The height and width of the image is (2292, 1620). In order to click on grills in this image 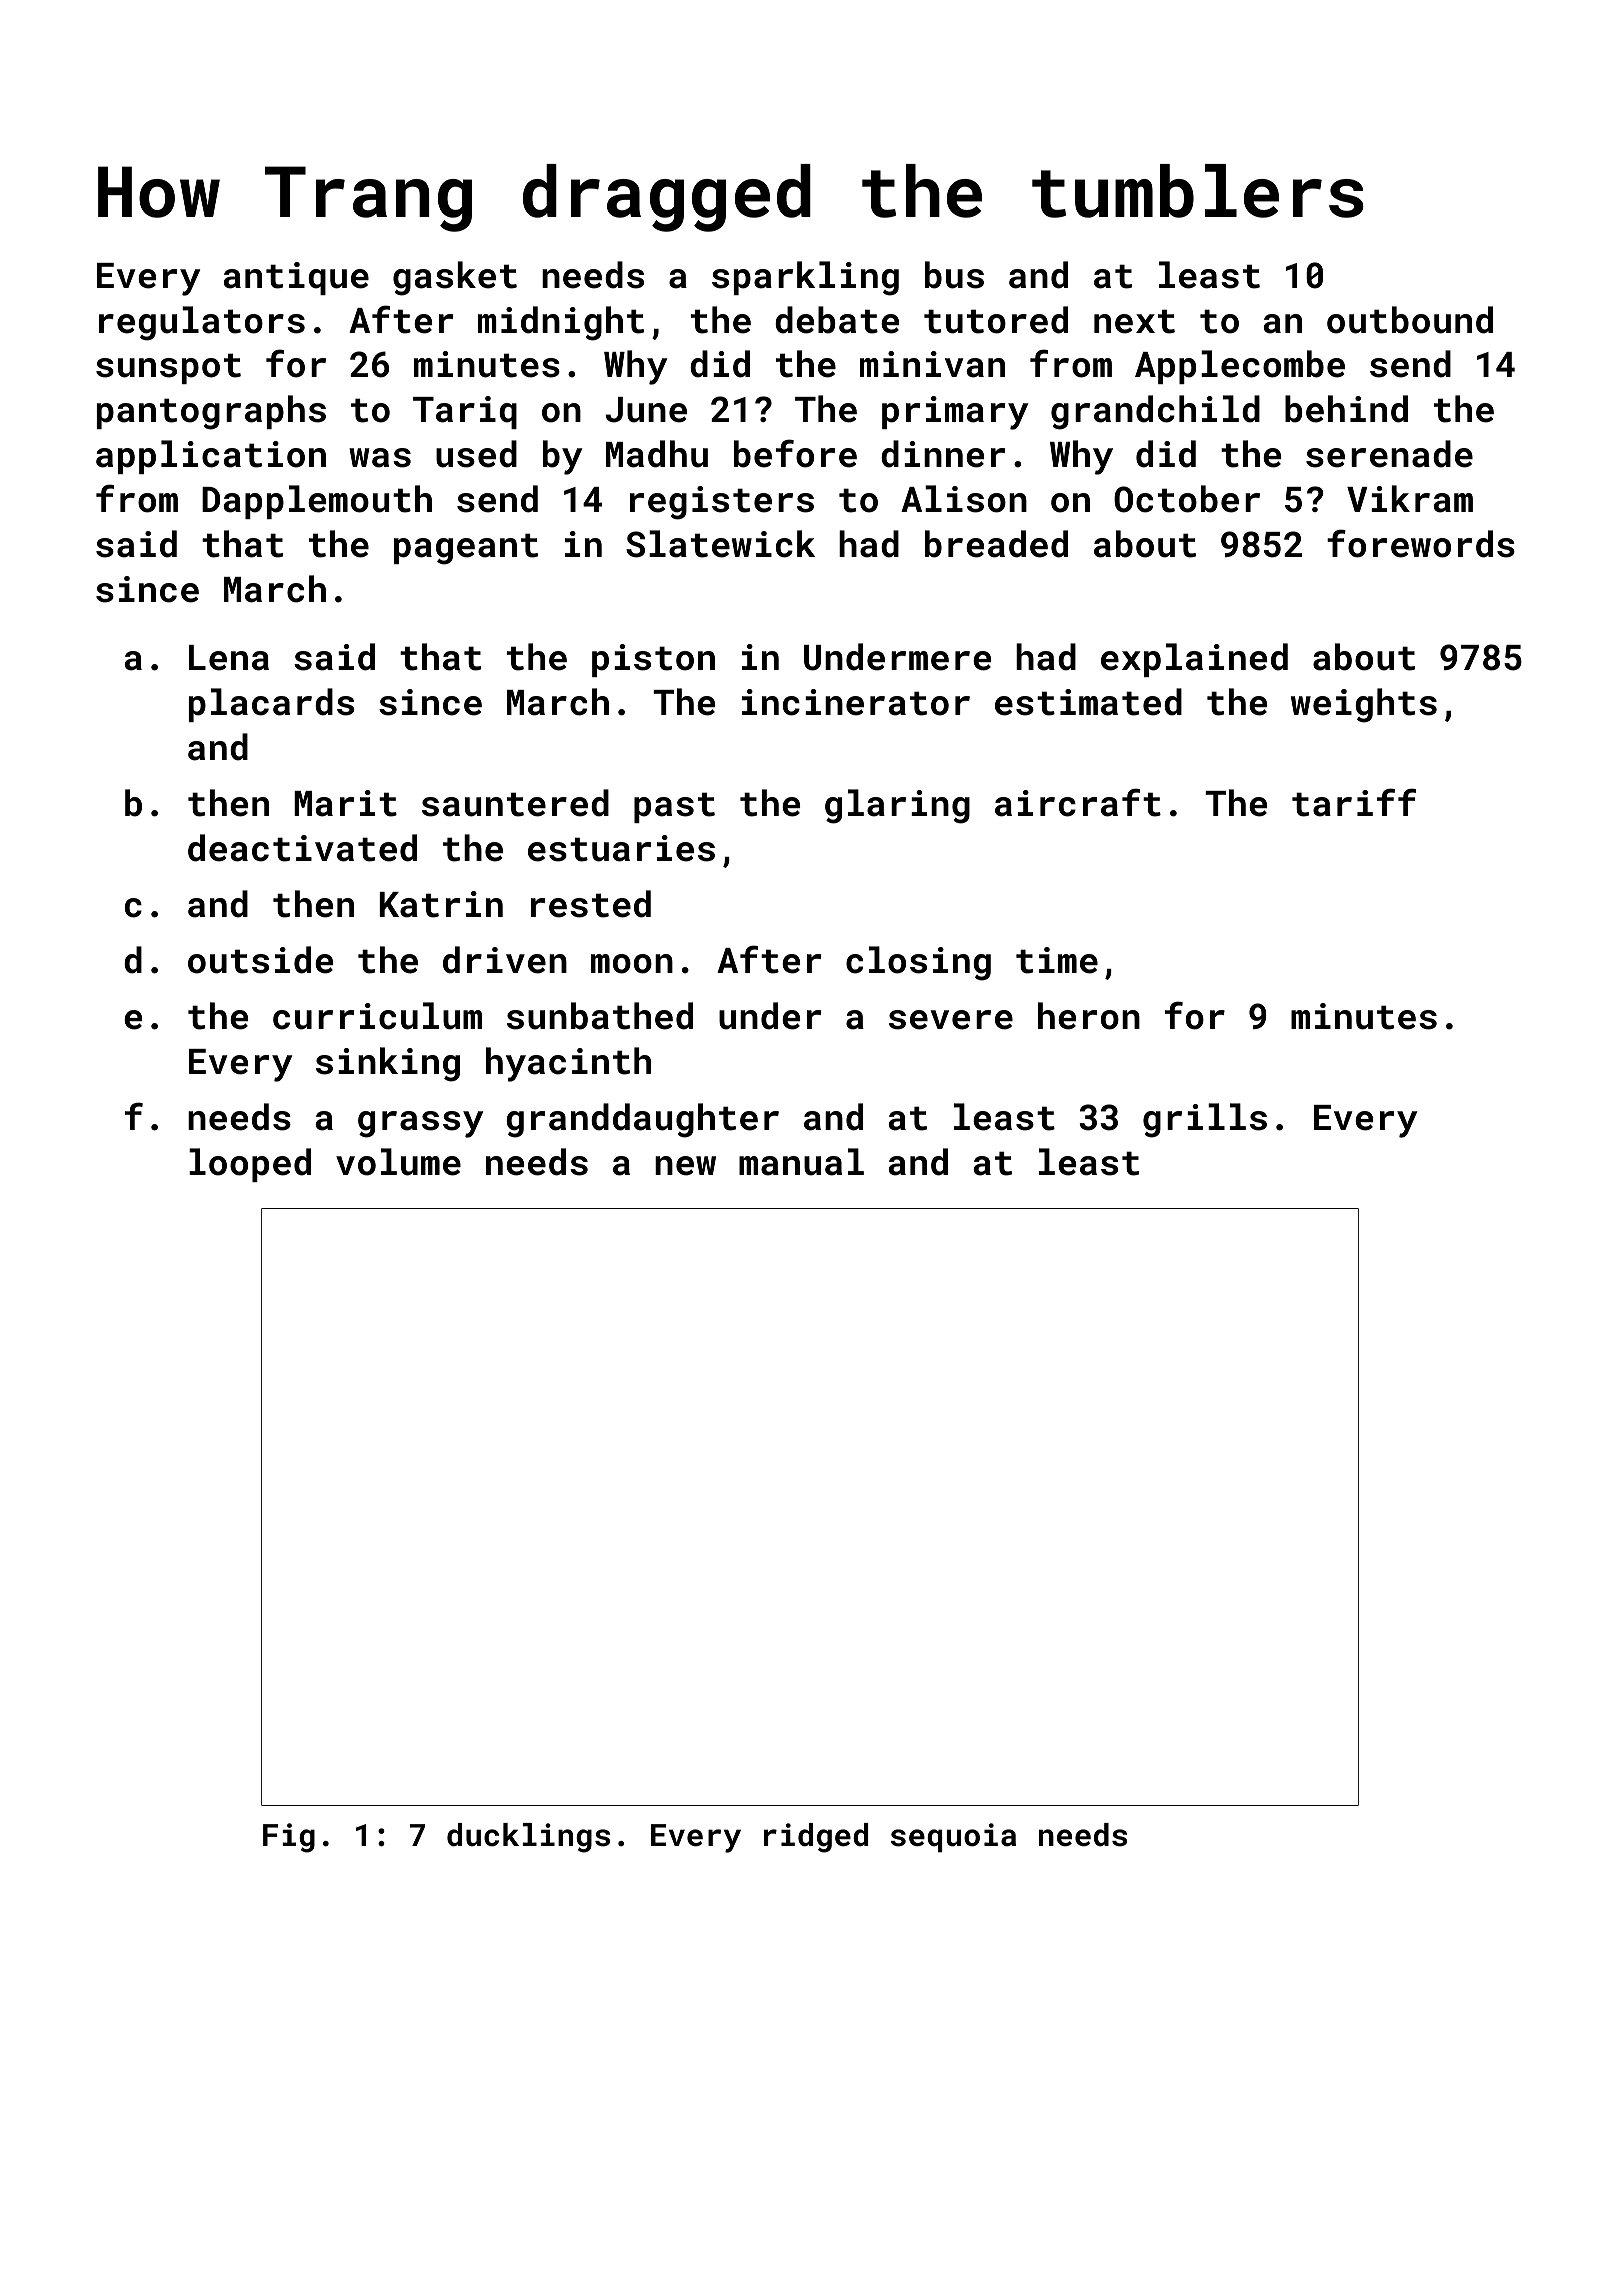, I will do `click(1205, 1120)`.
